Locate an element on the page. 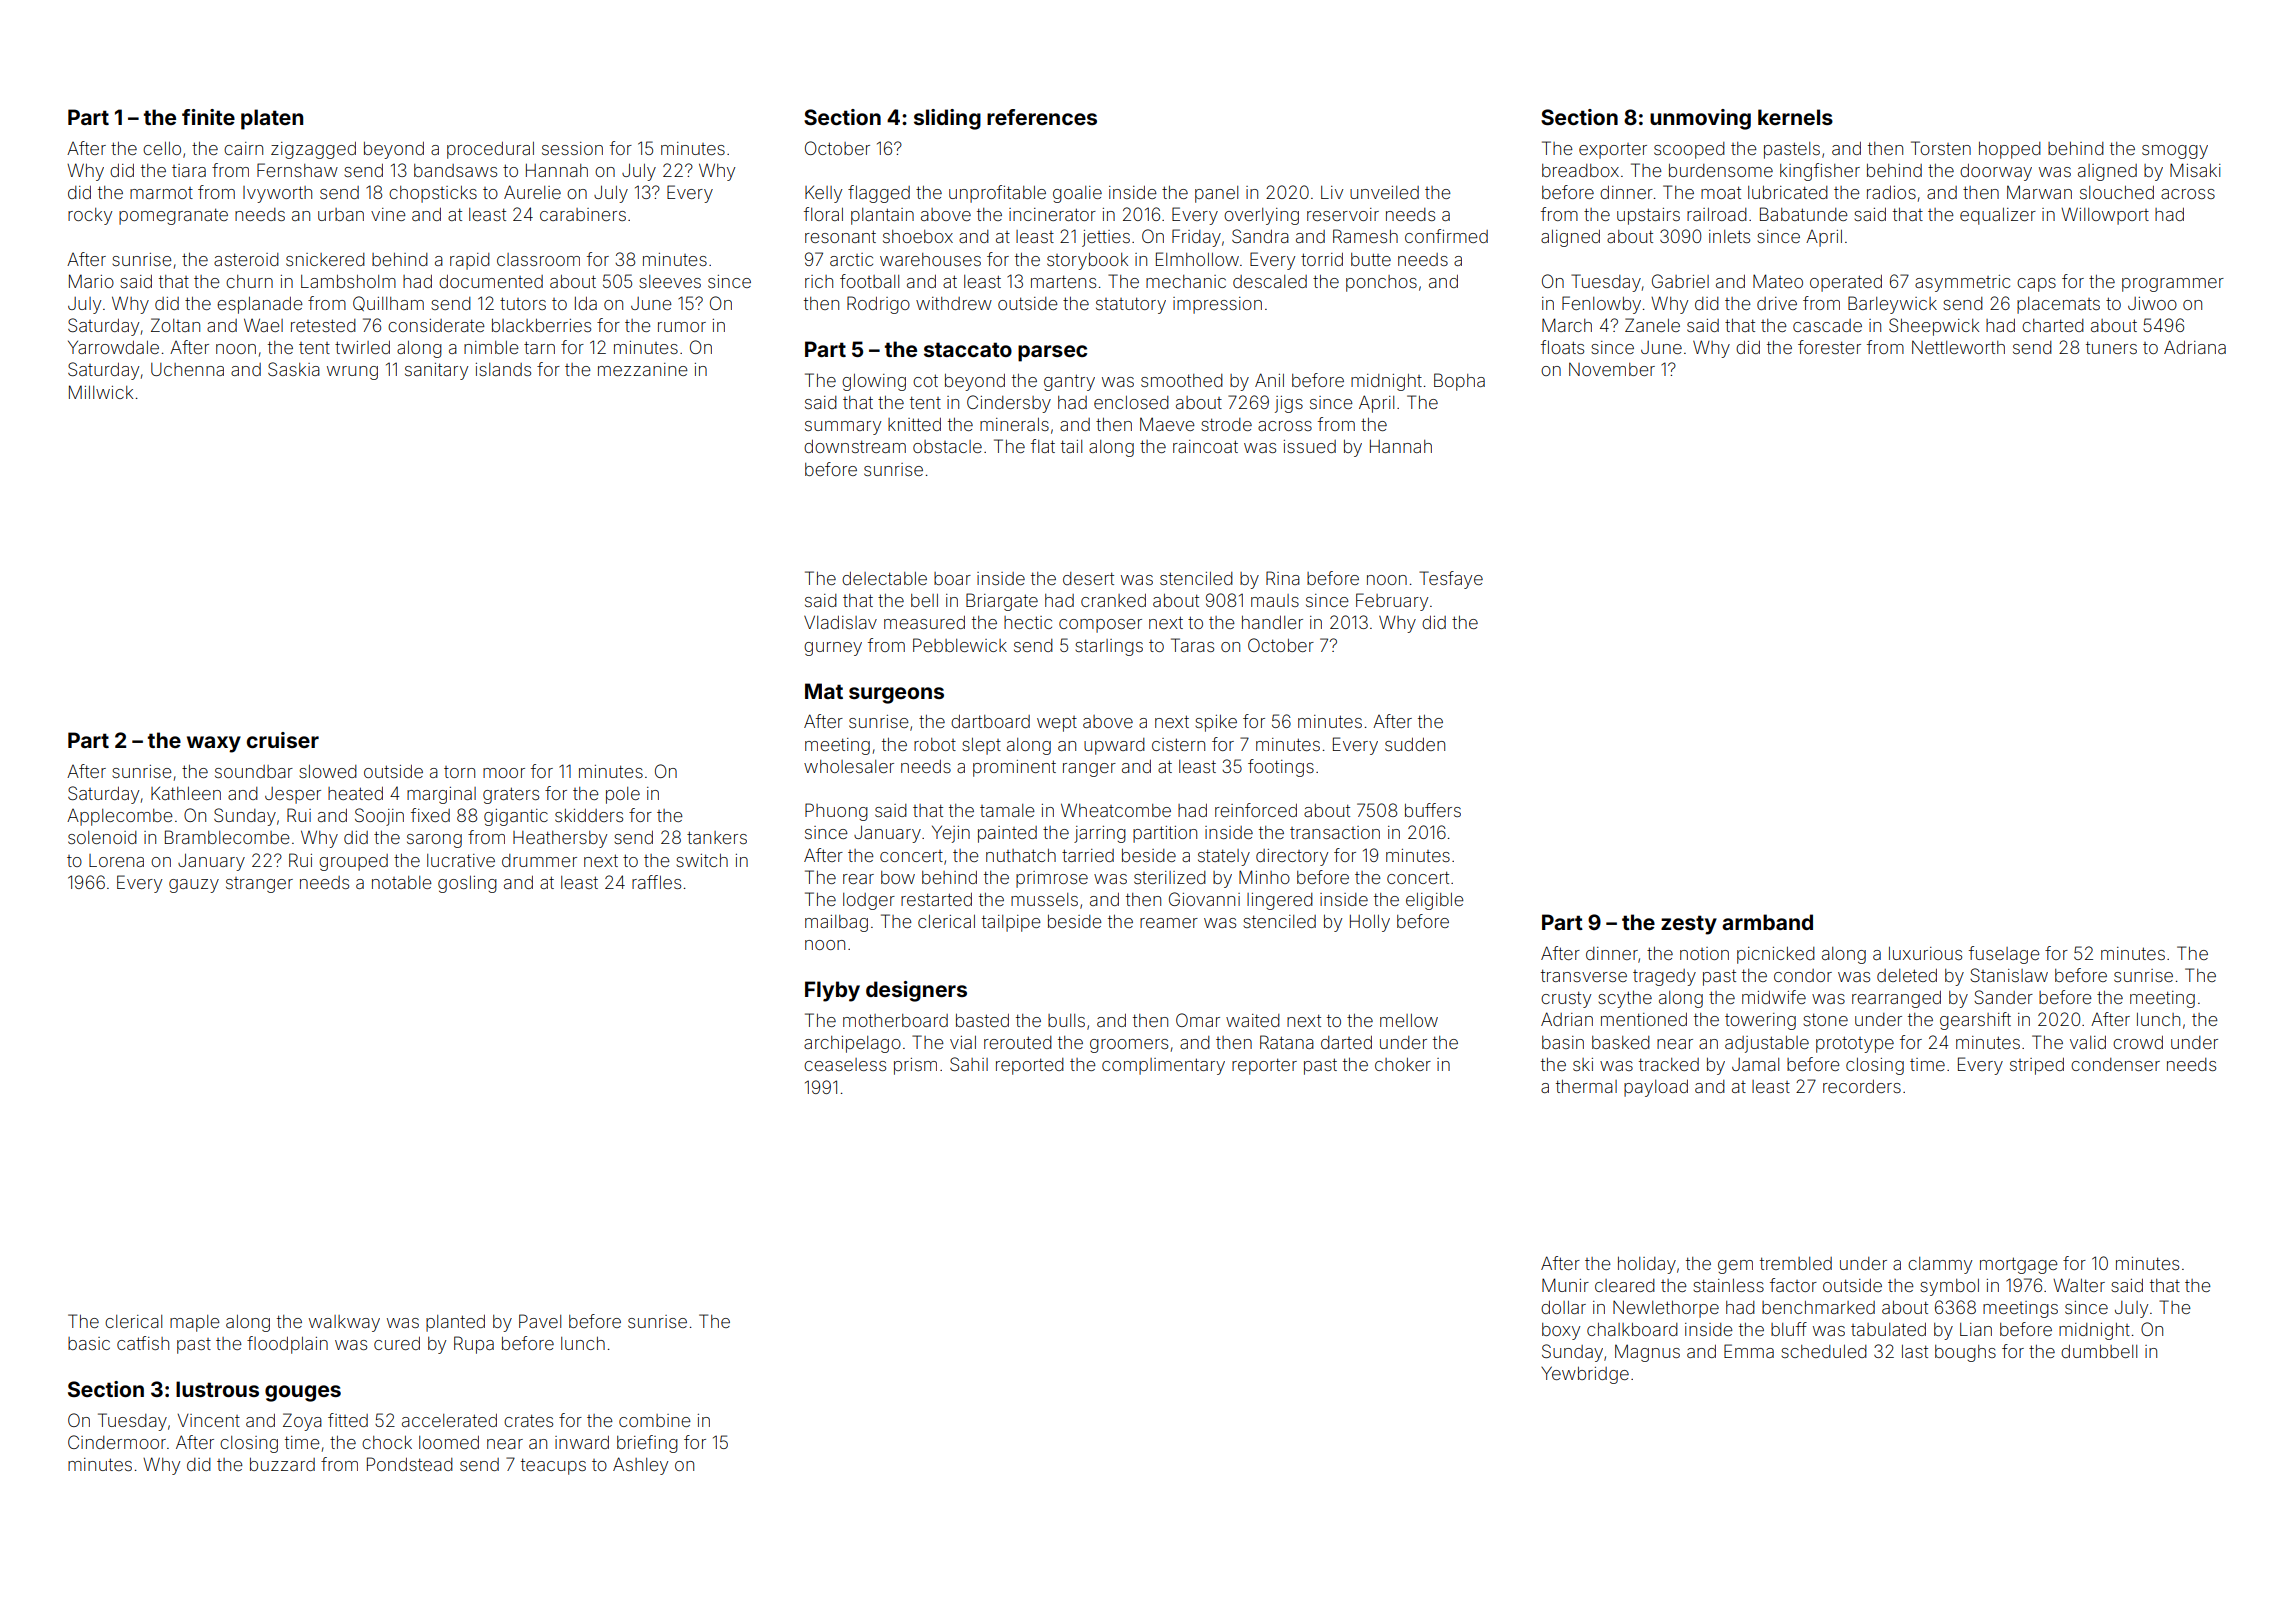  Mario is located at coordinates (91, 281).
